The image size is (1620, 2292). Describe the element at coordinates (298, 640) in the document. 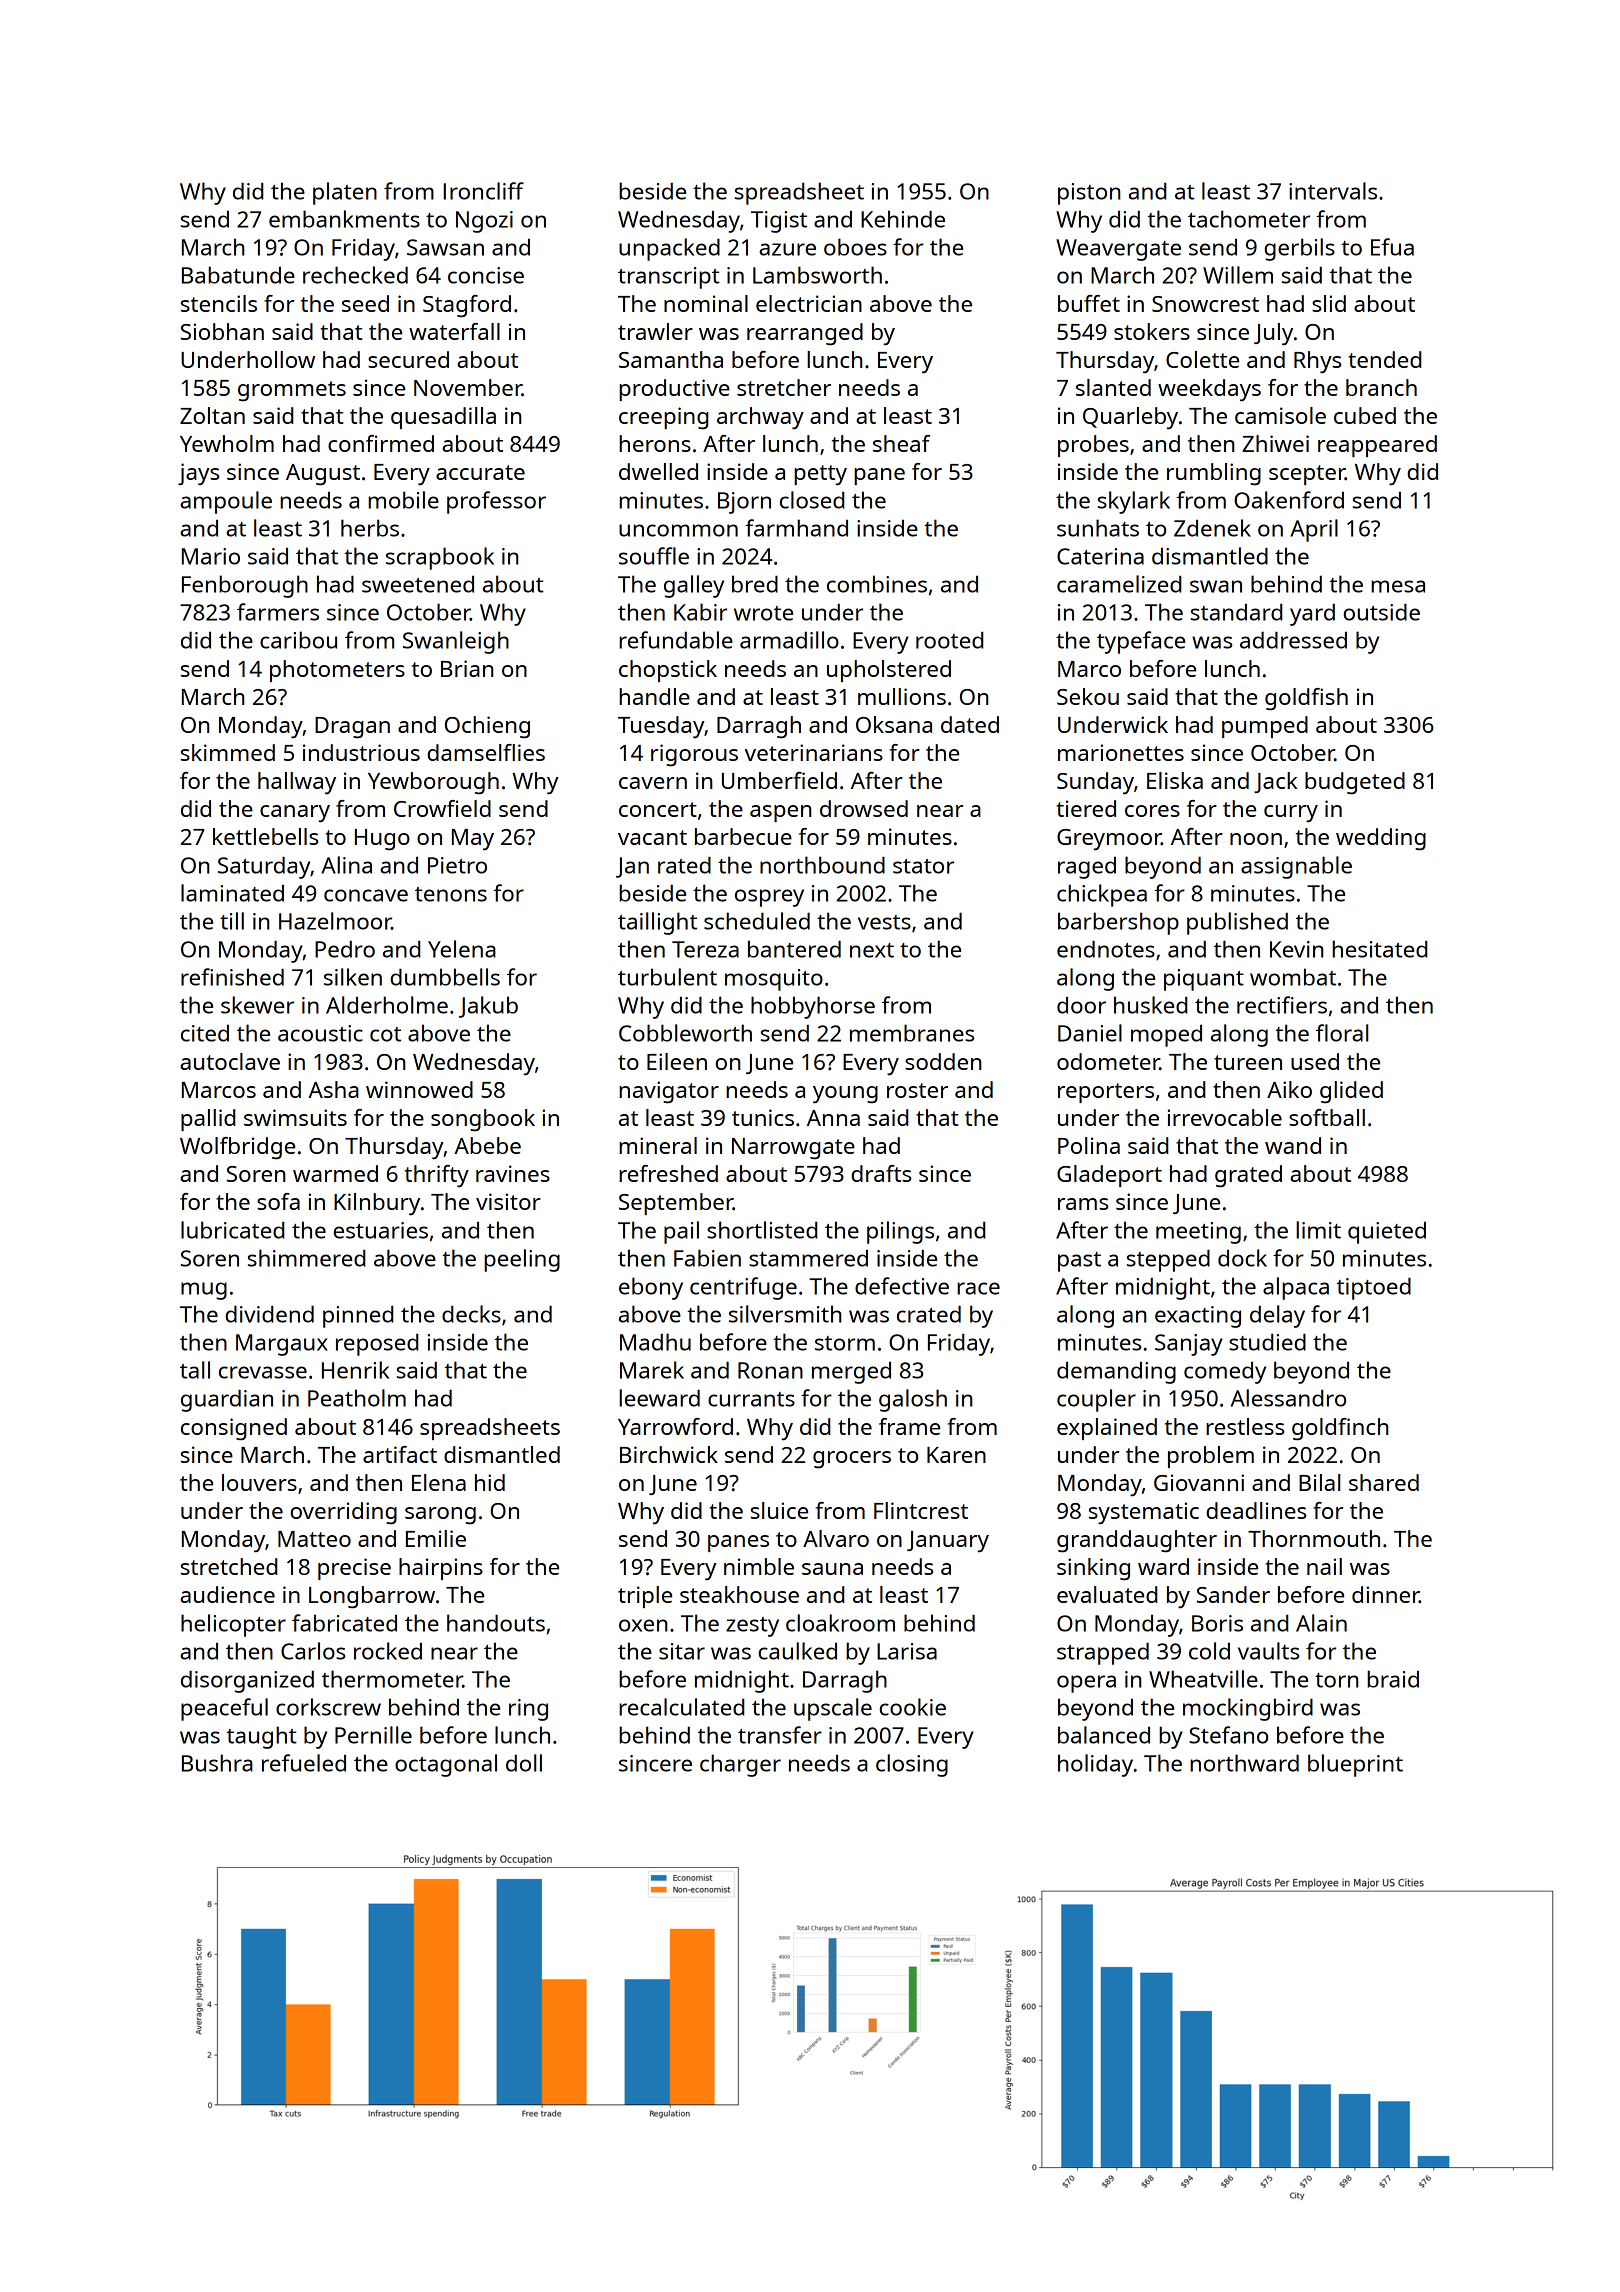

I see `caribou` at that location.
